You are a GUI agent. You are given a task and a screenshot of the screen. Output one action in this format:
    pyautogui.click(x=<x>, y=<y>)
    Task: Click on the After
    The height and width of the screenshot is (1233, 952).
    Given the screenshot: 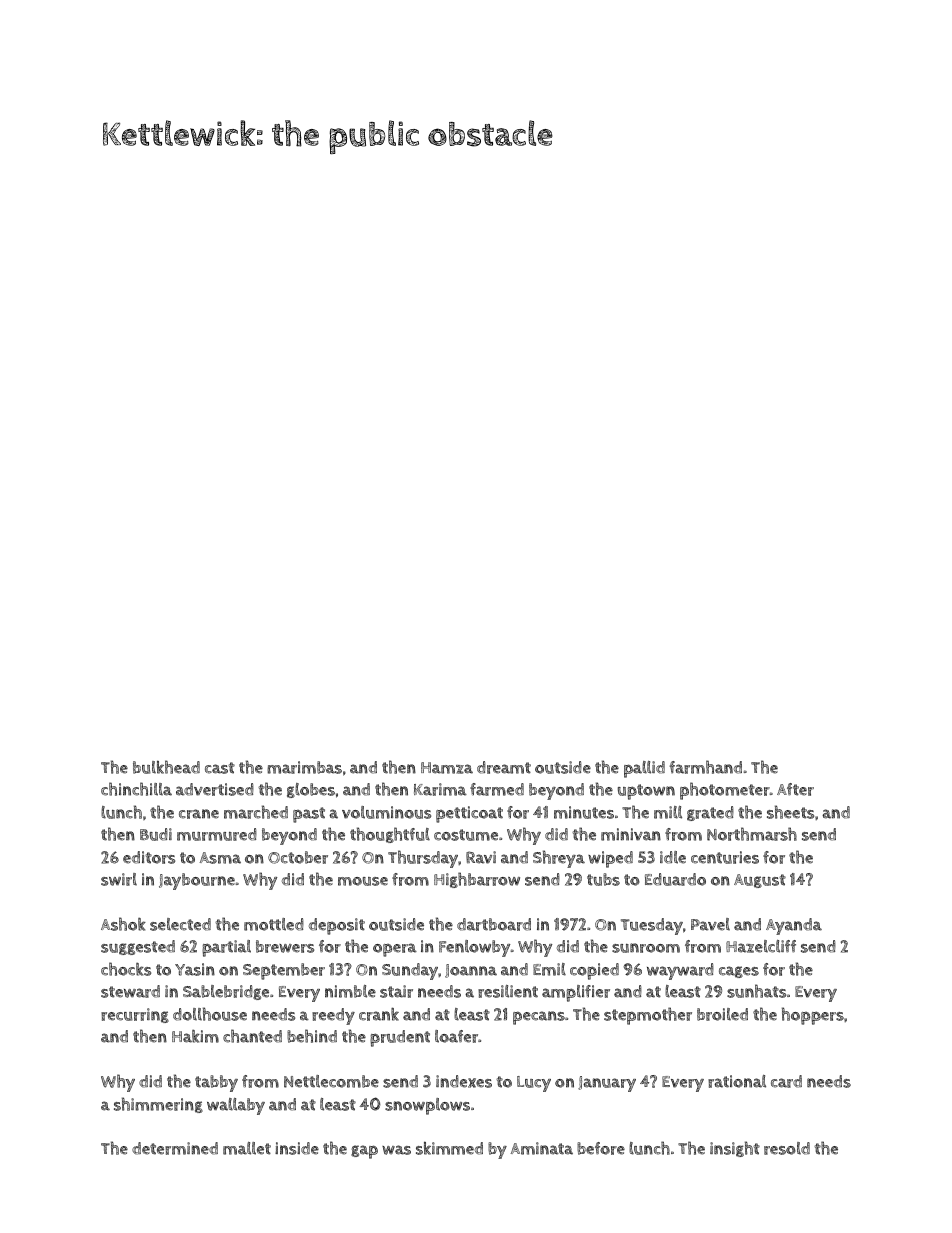 What is the action you would take?
    pyautogui.click(x=795, y=789)
